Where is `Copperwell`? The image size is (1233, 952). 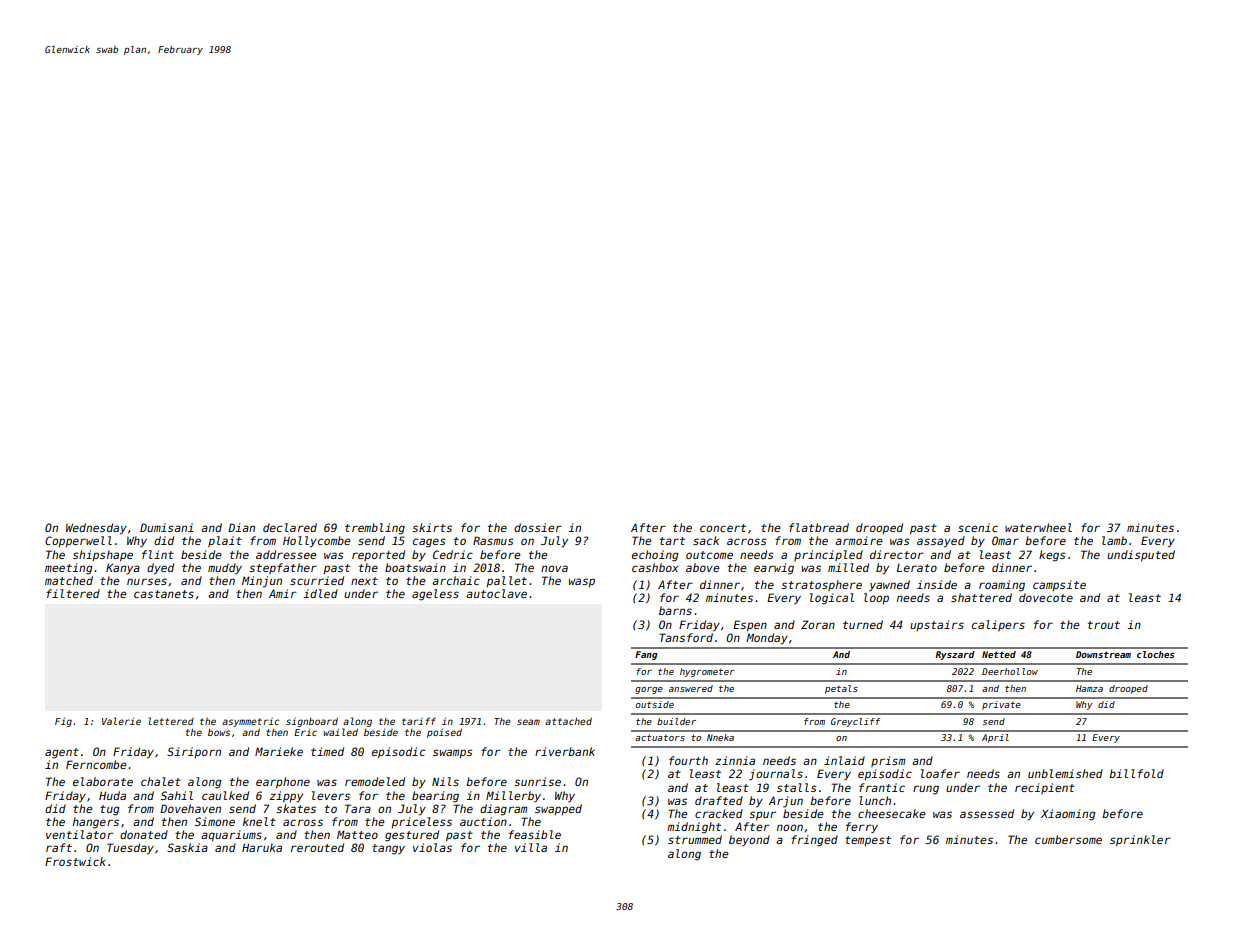 Copperwell is located at coordinates (78, 541).
